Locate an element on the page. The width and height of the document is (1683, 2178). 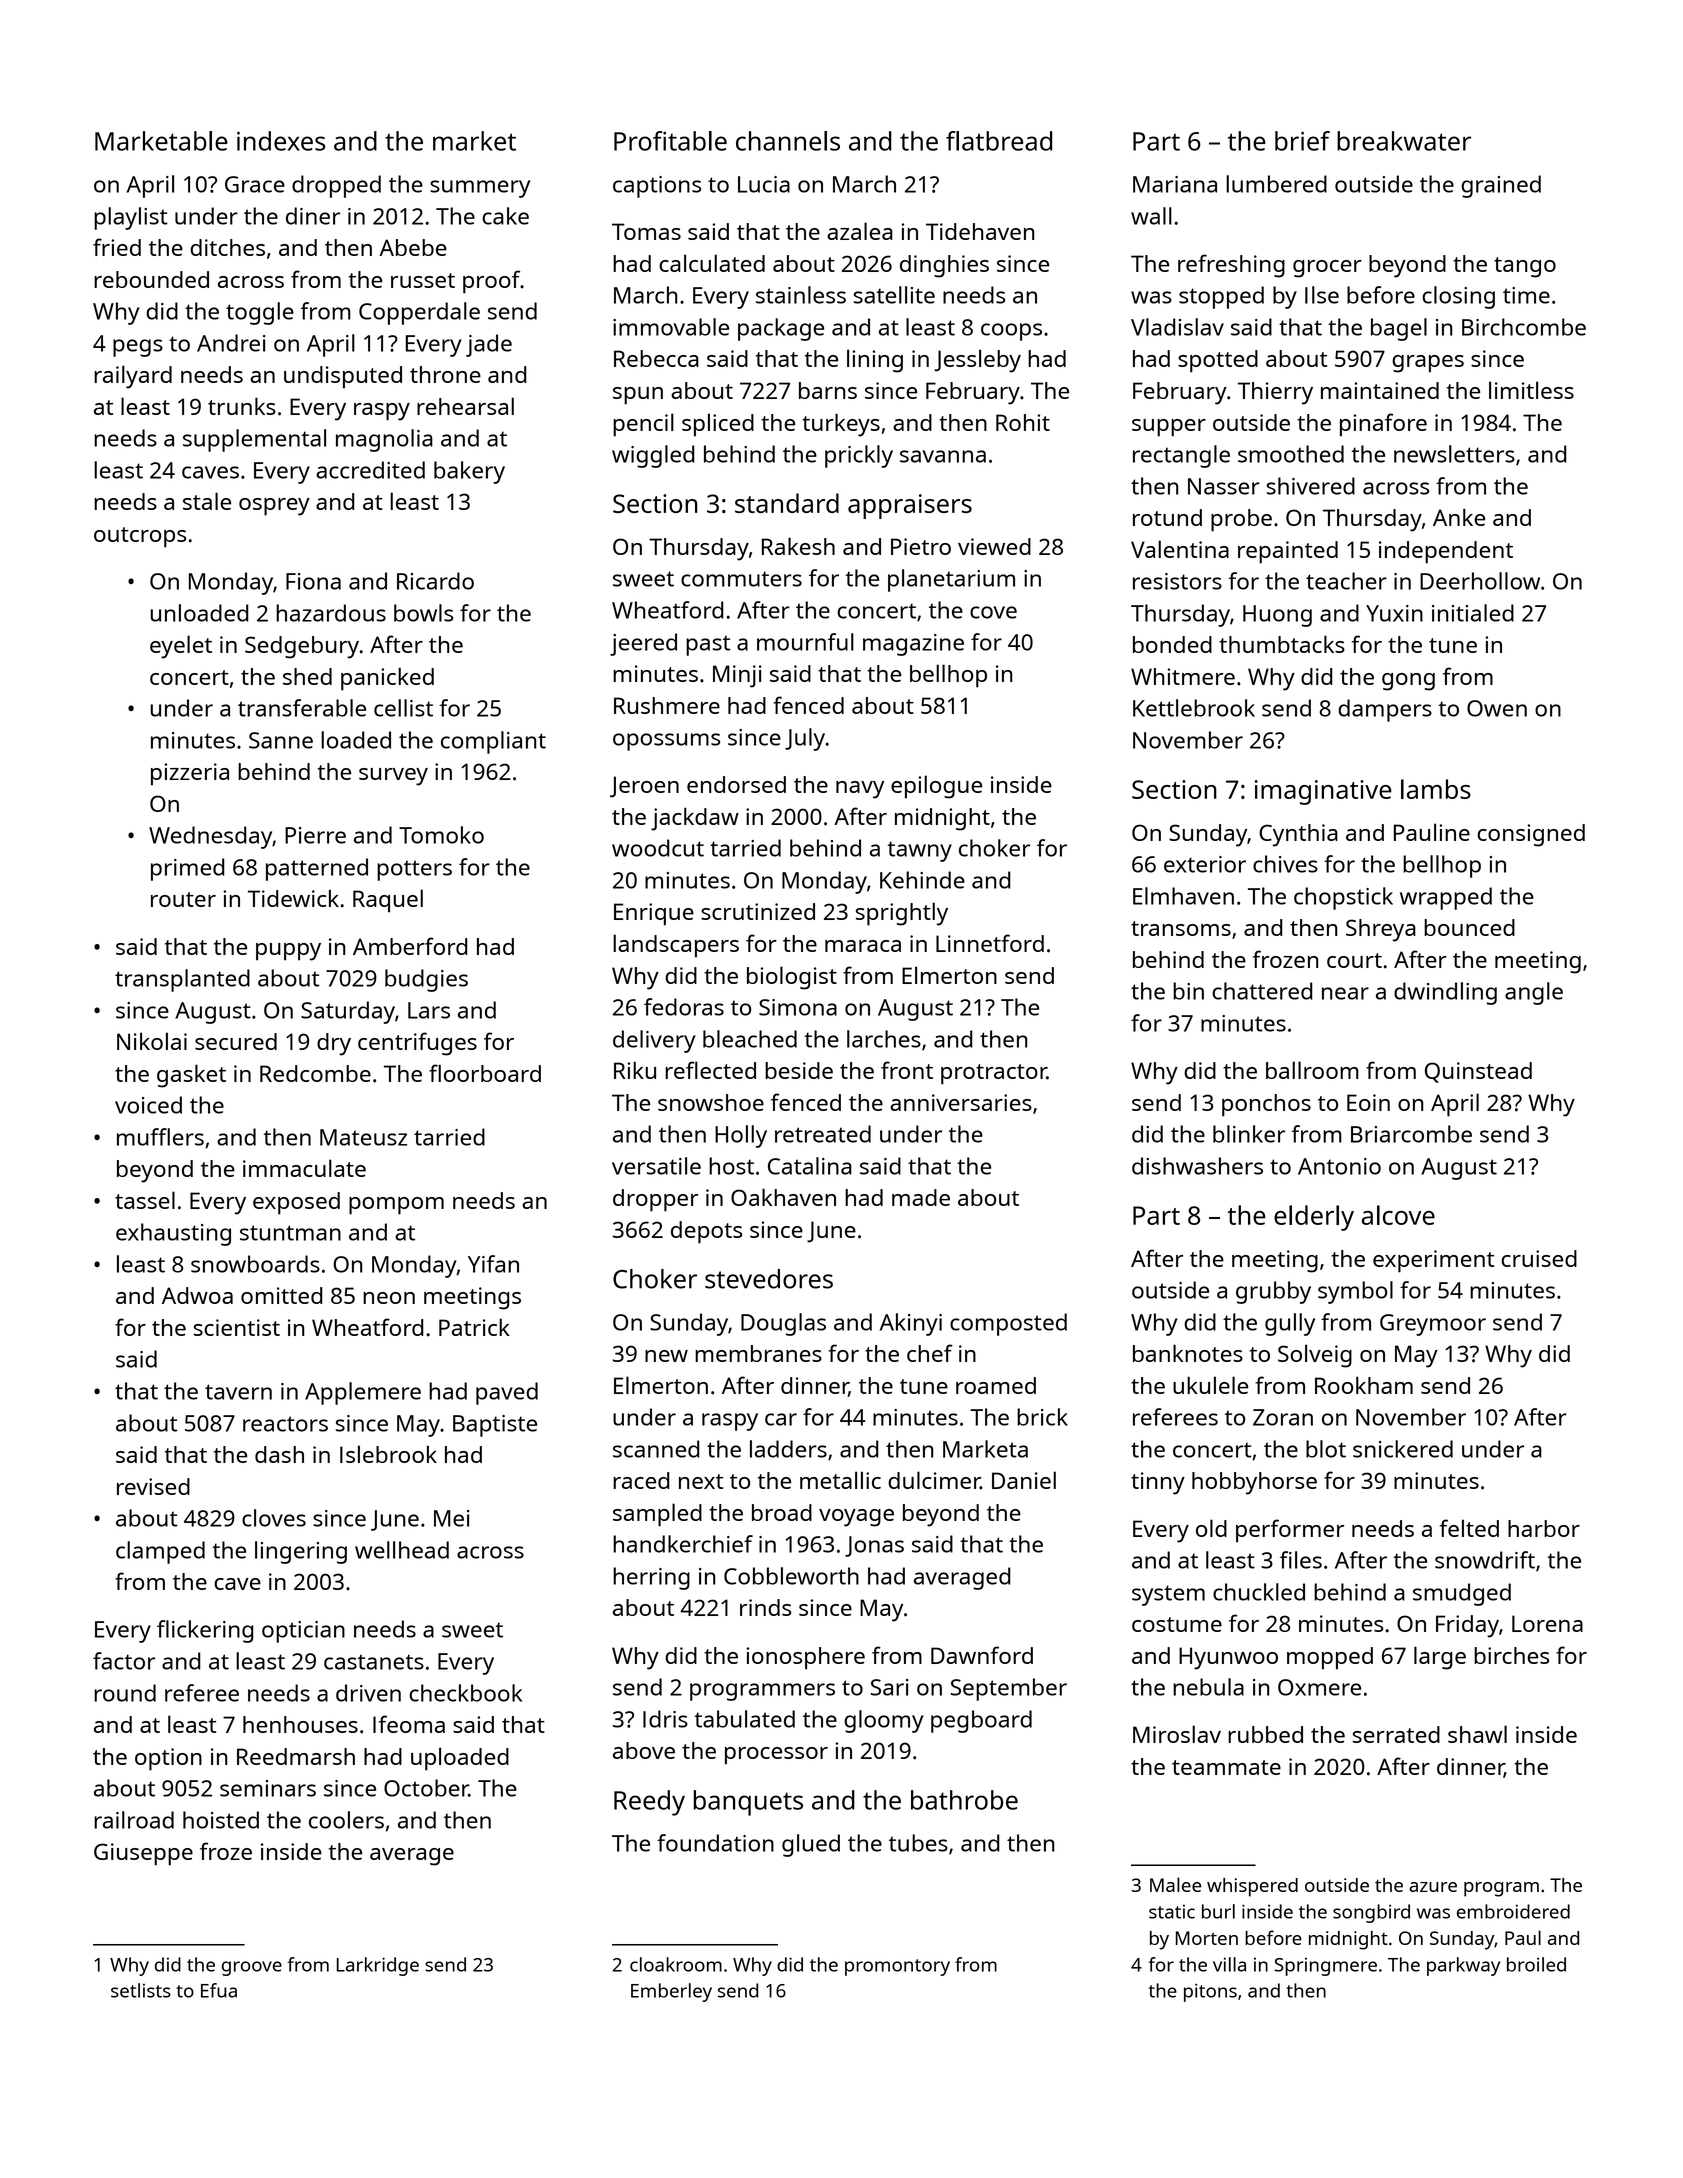
ditches is located at coordinates (227, 247).
